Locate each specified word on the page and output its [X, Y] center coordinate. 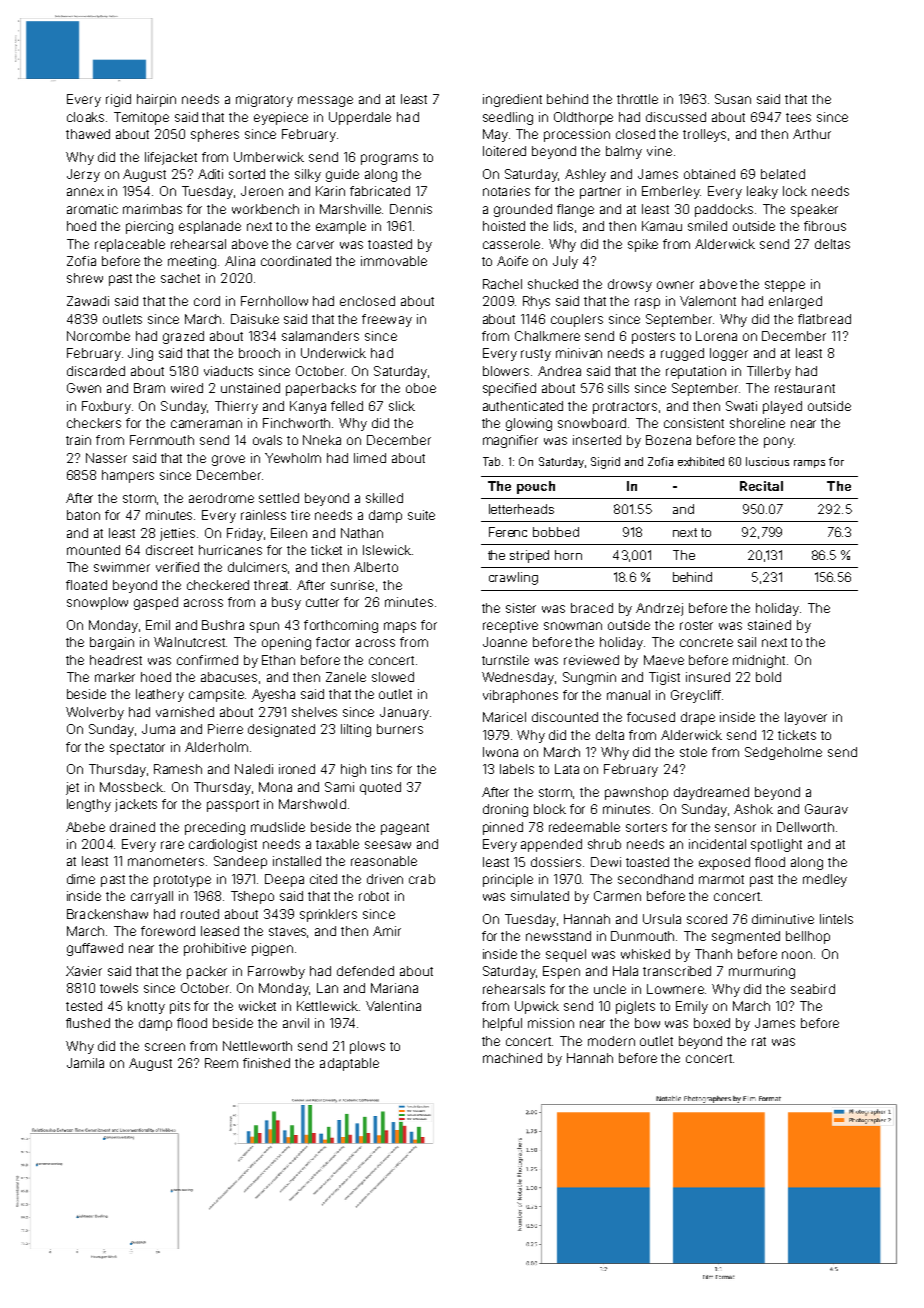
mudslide [278, 827]
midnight [759, 661]
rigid [118, 100]
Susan [733, 99]
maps [400, 627]
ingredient [512, 100]
